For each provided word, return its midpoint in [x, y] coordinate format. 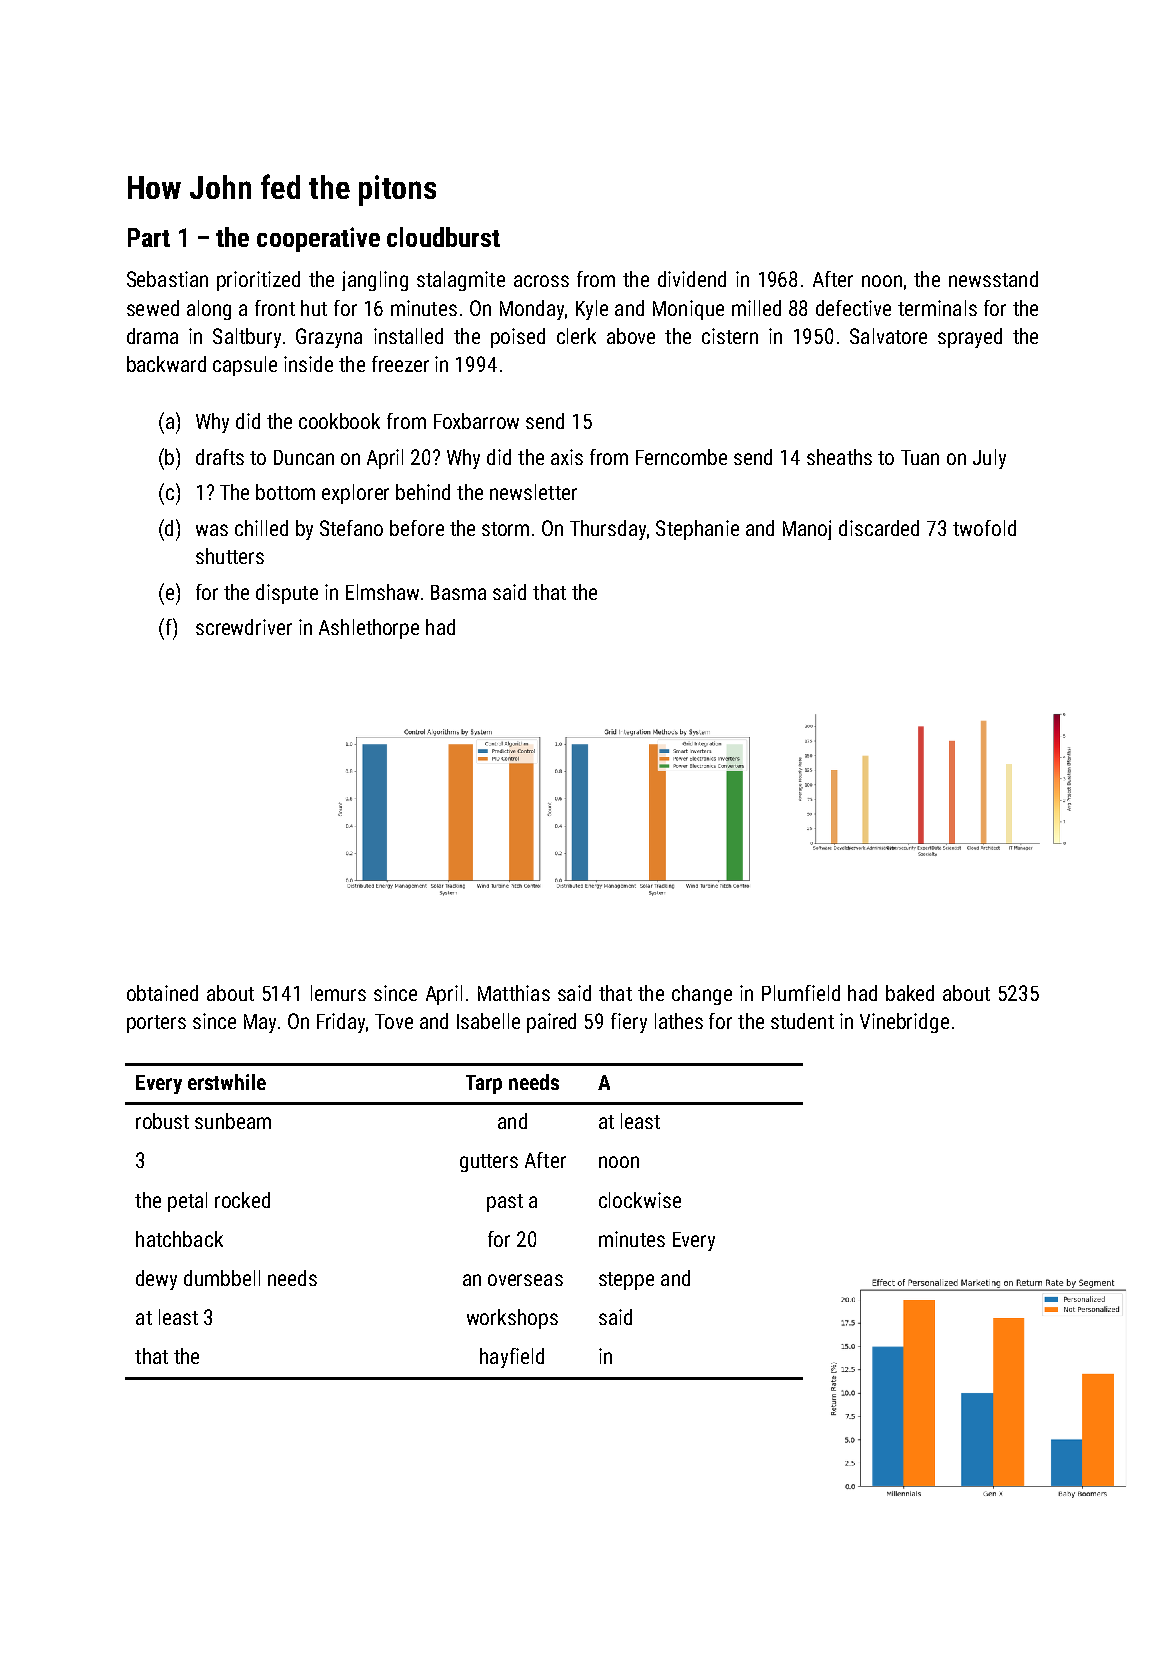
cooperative [318, 239]
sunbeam [233, 1121]
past [505, 1203]
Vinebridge [904, 1023]
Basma [458, 592]
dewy [156, 1280]
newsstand [993, 279]
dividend [692, 279]
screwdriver [244, 627]
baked [910, 993]
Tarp [484, 1084]
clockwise [640, 1200]
